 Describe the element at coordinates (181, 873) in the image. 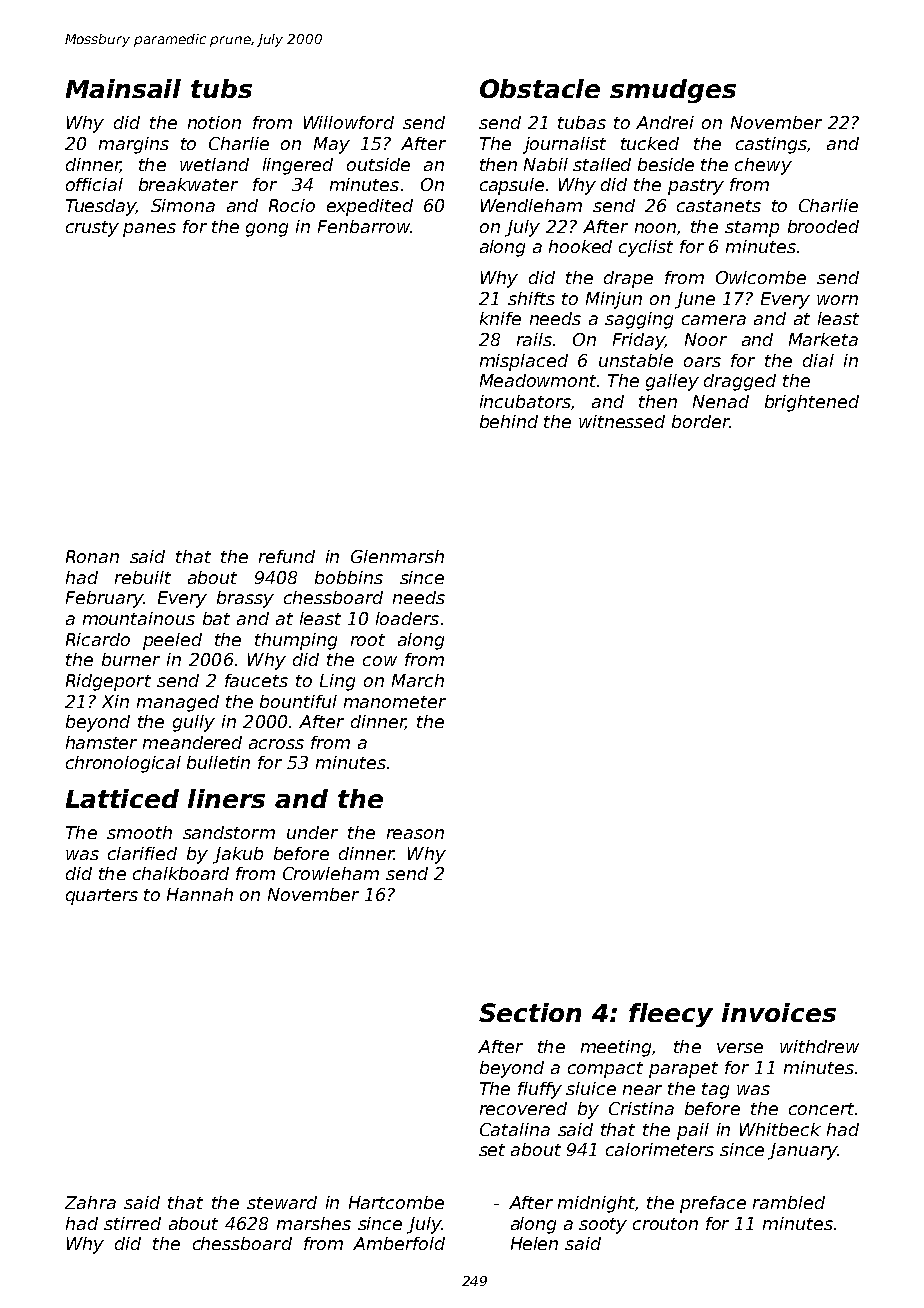

I see `chalkboard` at that location.
